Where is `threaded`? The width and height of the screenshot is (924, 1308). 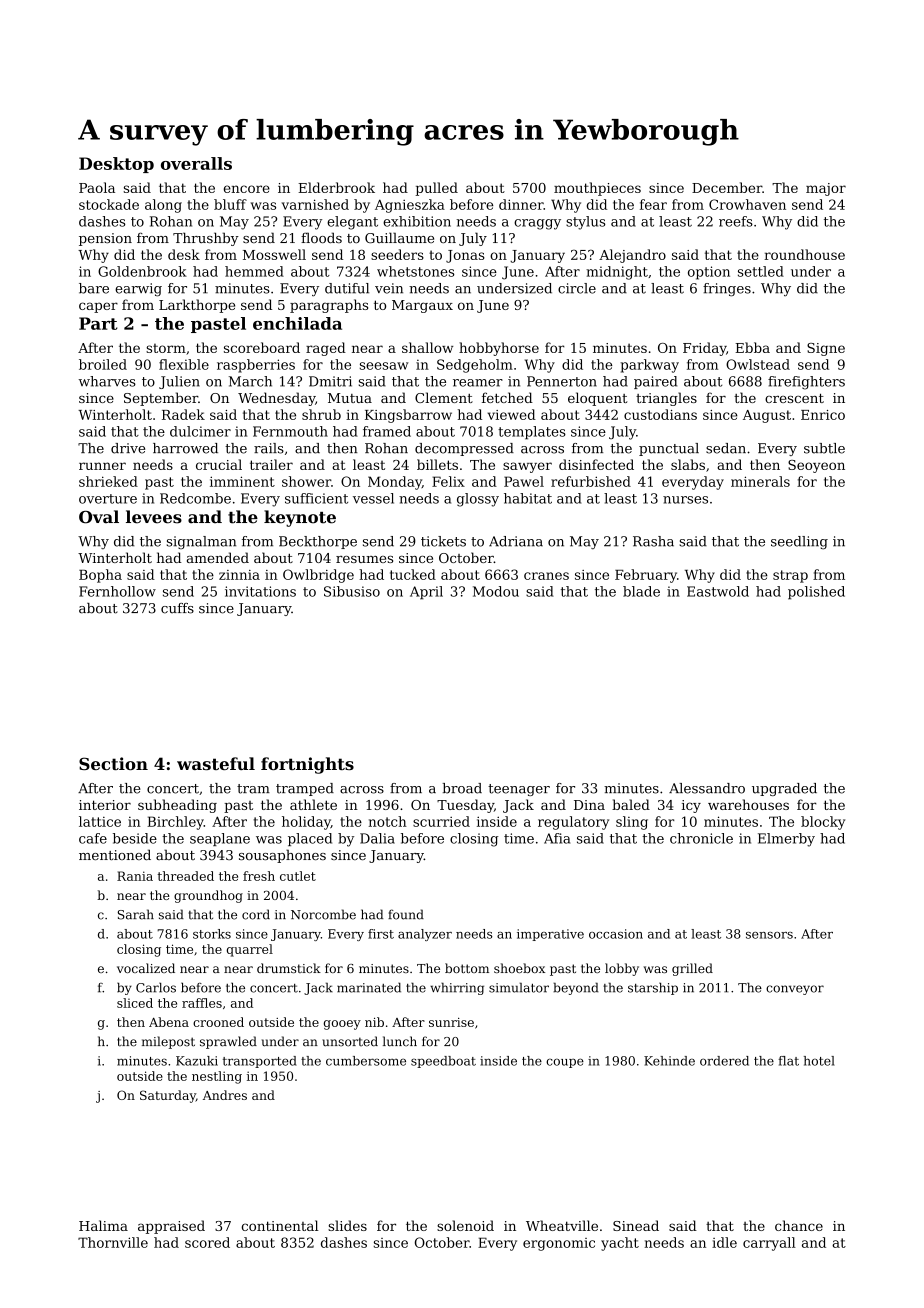
threaded is located at coordinates (185, 876).
